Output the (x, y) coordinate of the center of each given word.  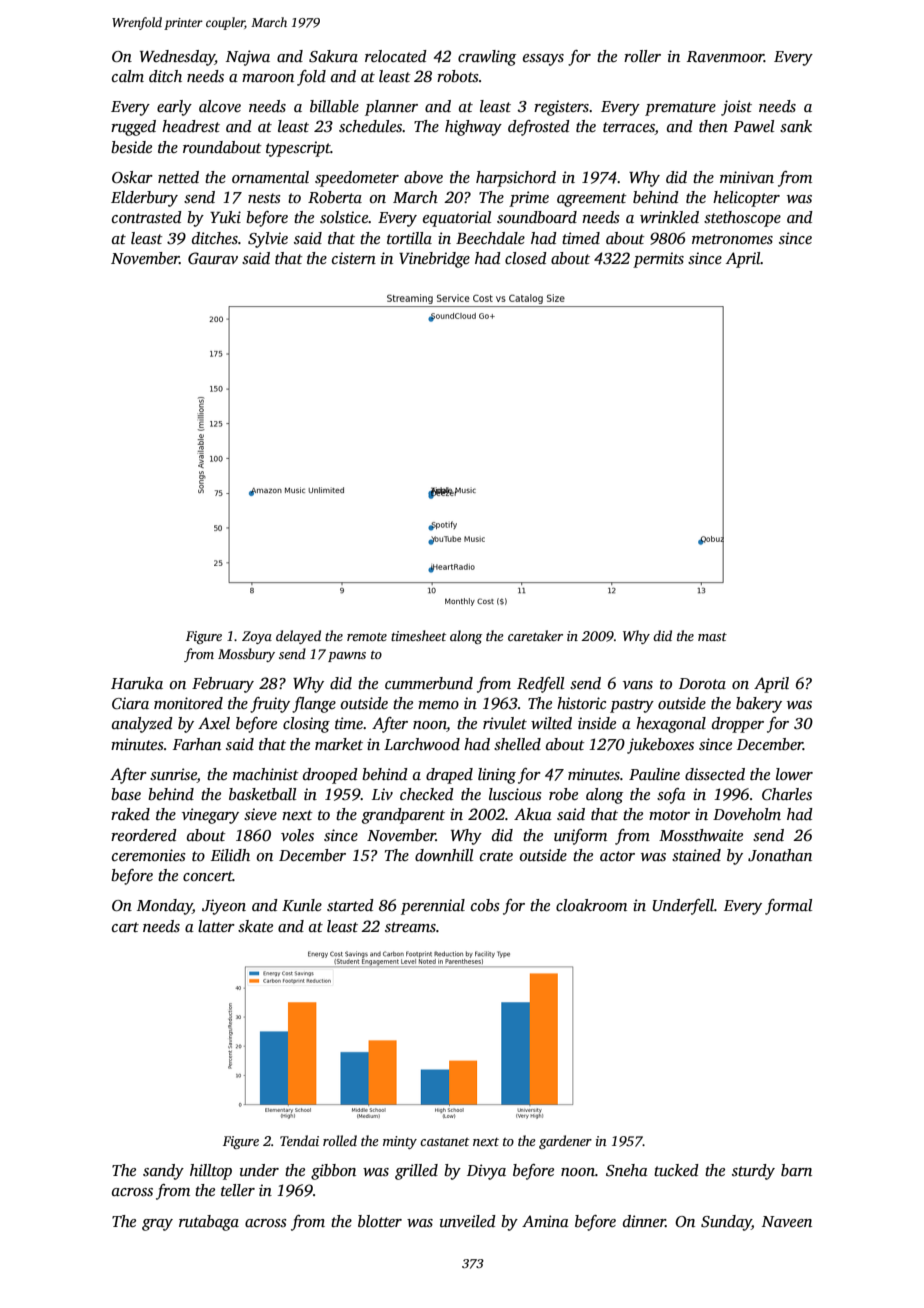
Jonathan (780, 855)
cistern (354, 258)
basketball (262, 794)
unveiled (468, 1221)
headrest (191, 126)
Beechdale (490, 238)
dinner (644, 1221)
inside (597, 723)
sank (796, 126)
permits (658, 260)
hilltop (211, 1172)
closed (526, 258)
